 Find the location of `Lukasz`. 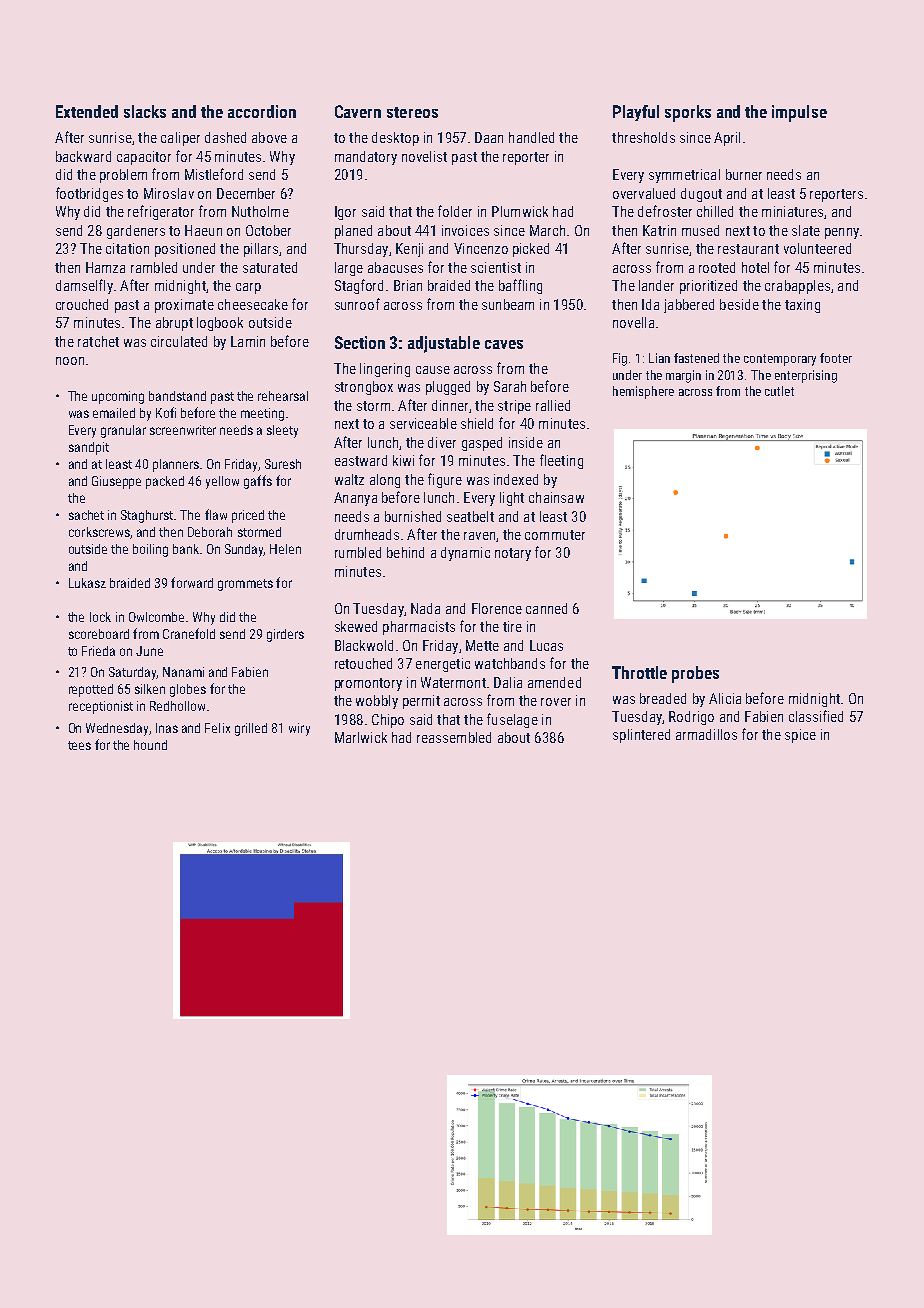

Lukasz is located at coordinates (87, 583).
